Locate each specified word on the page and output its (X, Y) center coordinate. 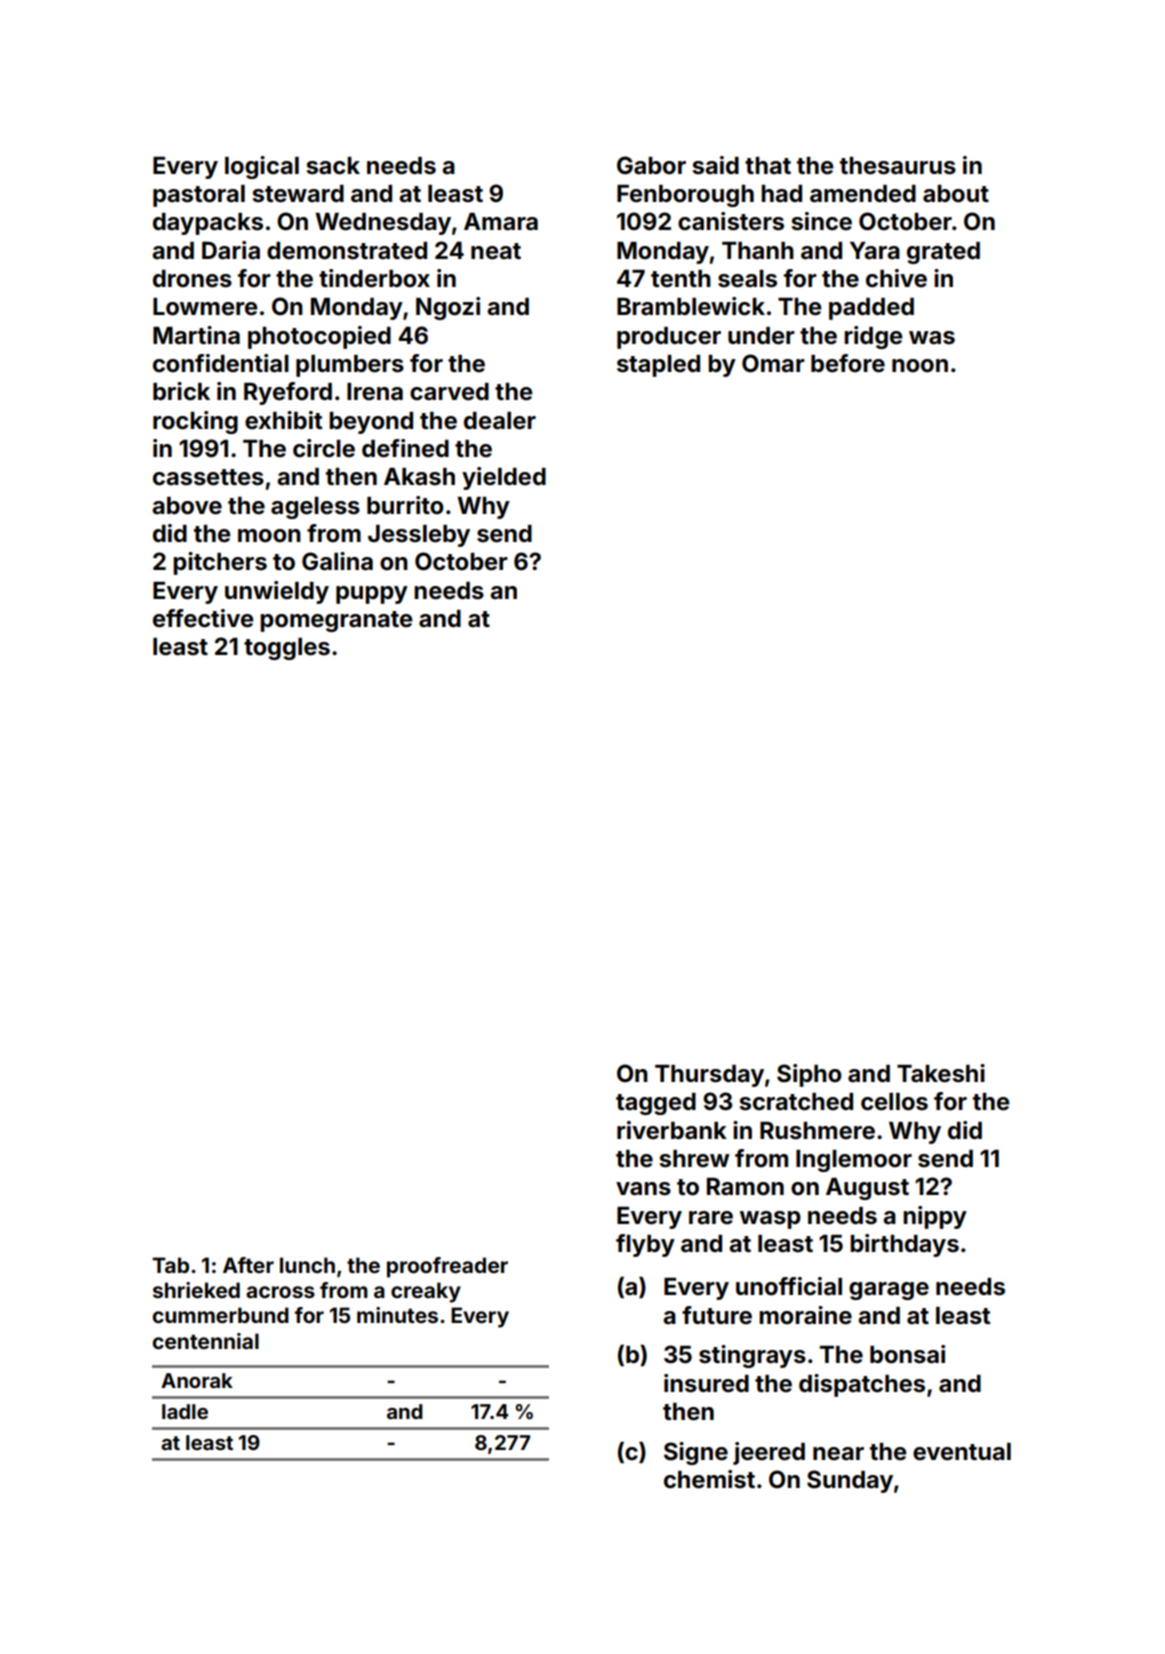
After (248, 1265)
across (280, 1292)
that (768, 165)
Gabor (651, 165)
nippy (935, 1217)
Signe (696, 1453)
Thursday (709, 1076)
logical (262, 167)
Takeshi (941, 1073)
